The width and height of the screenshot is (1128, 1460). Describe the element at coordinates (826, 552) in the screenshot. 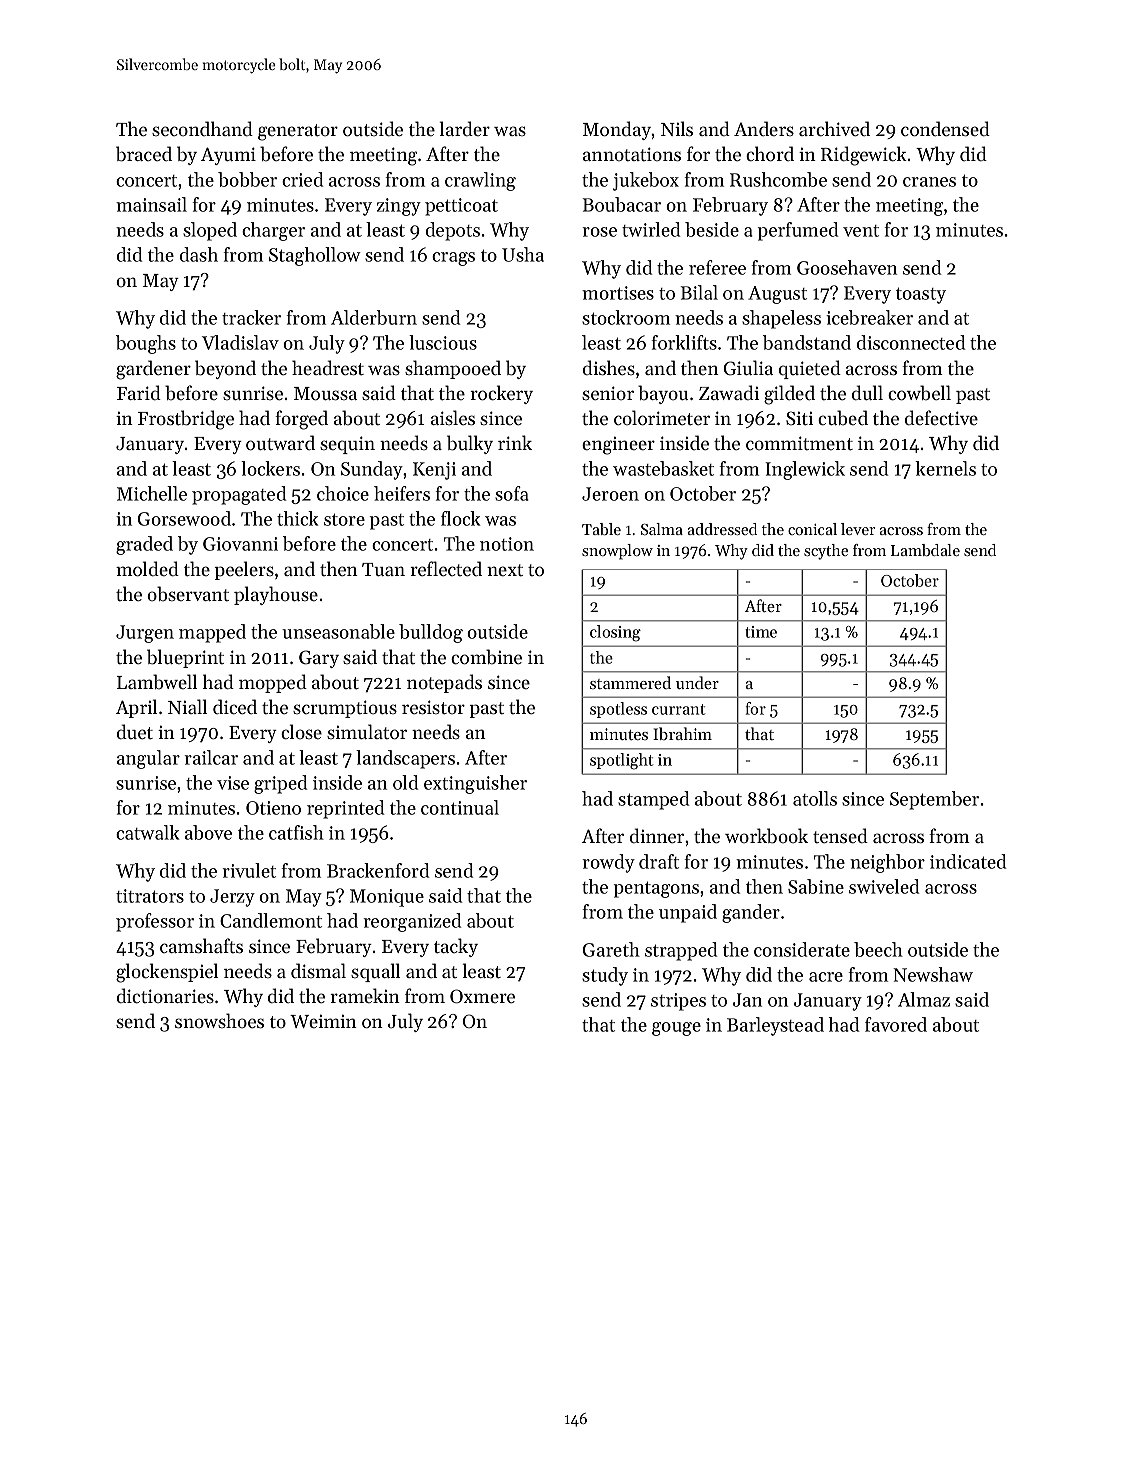

I see `scythe` at that location.
